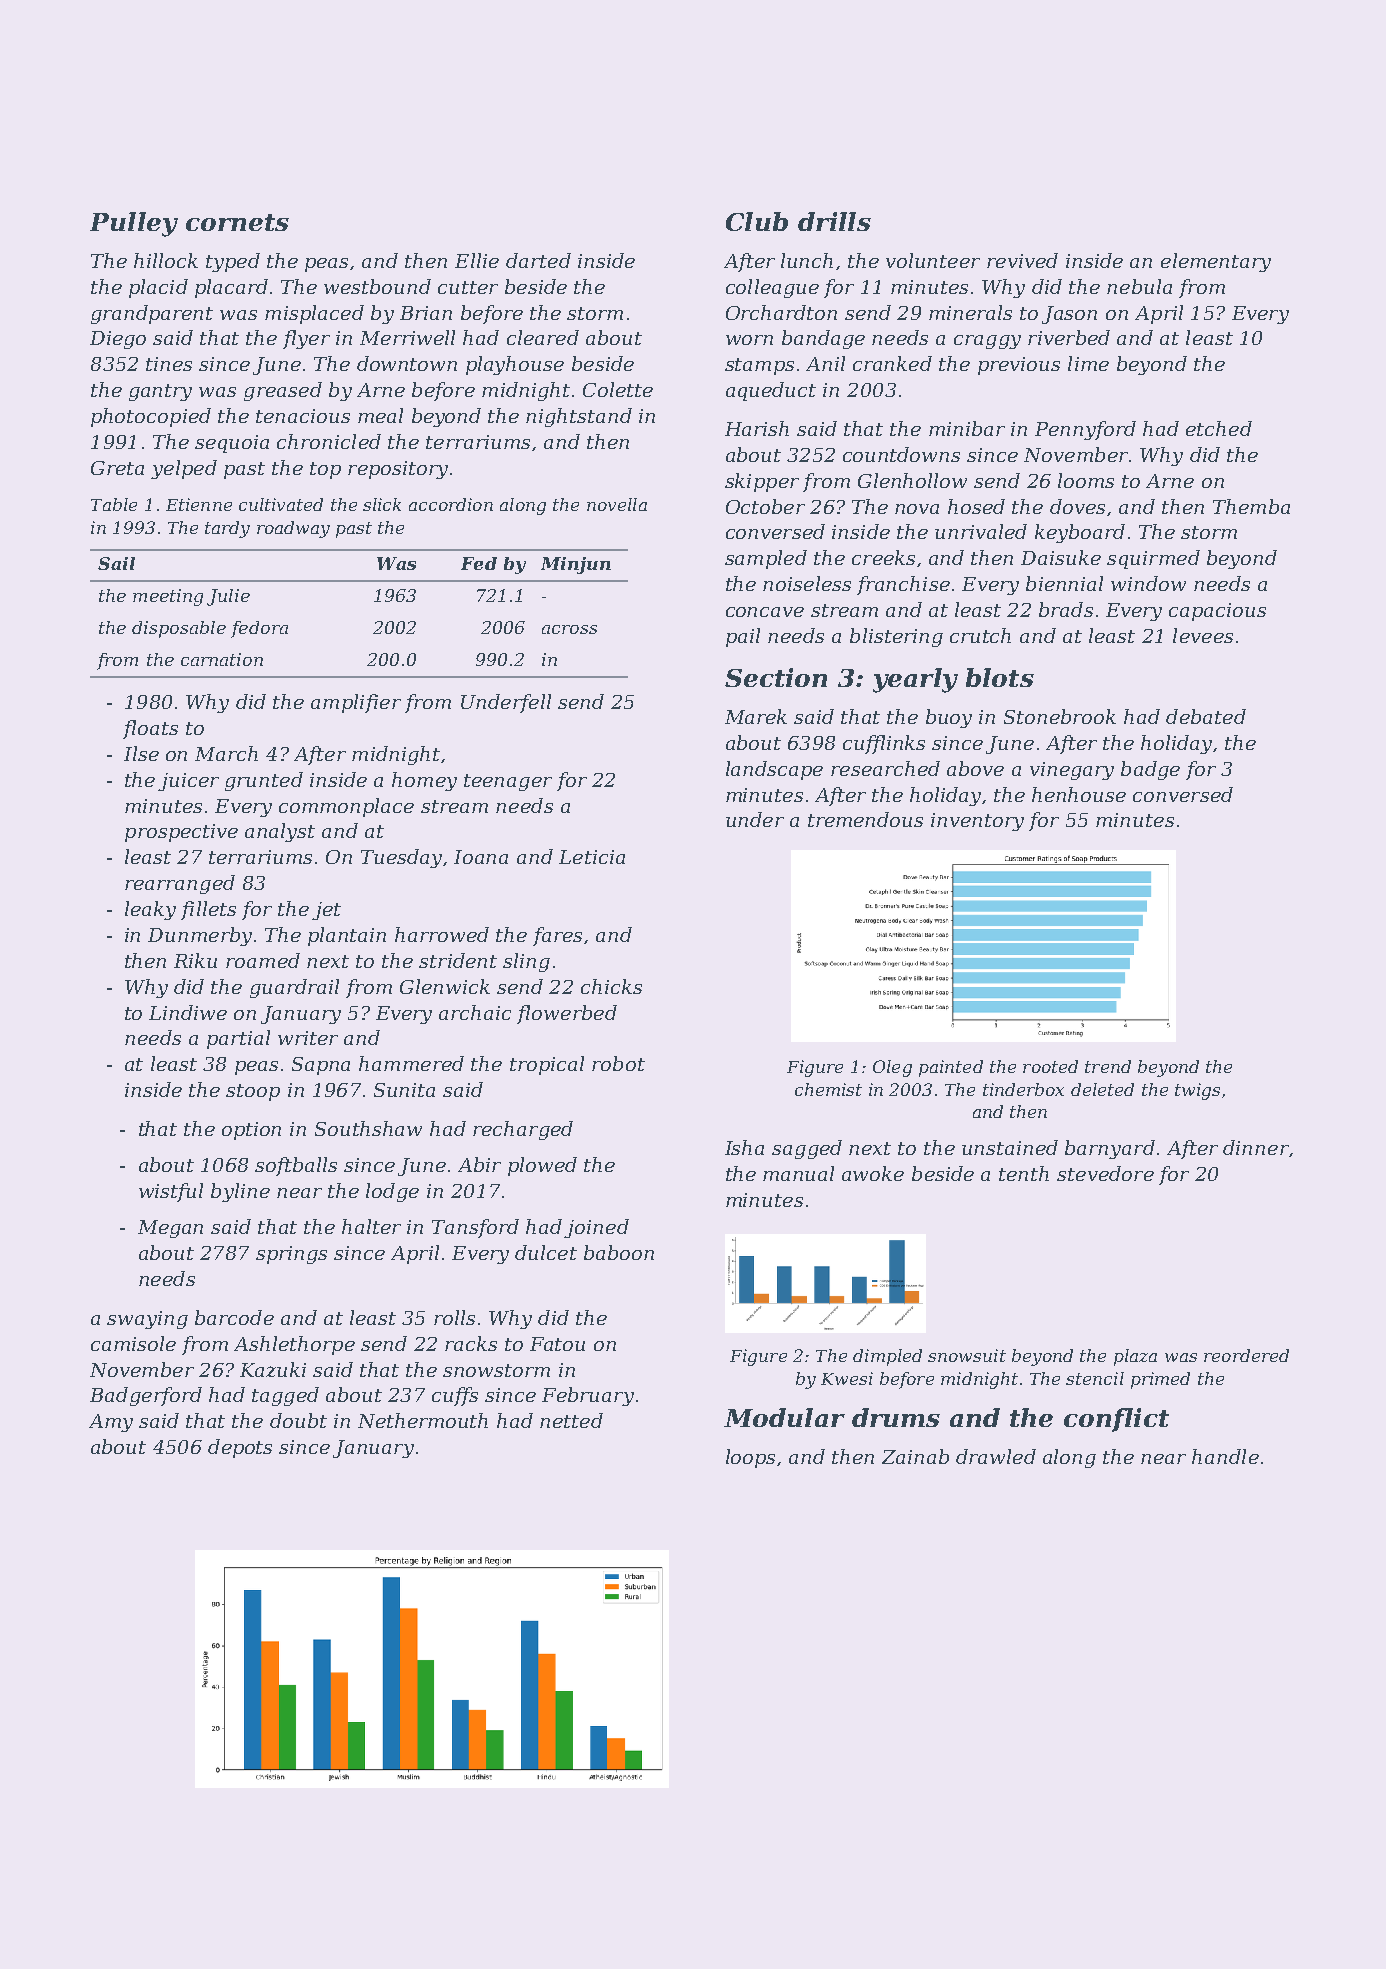  Describe the element at coordinates (356, 703) in the screenshot. I see `amplifier` at that location.
